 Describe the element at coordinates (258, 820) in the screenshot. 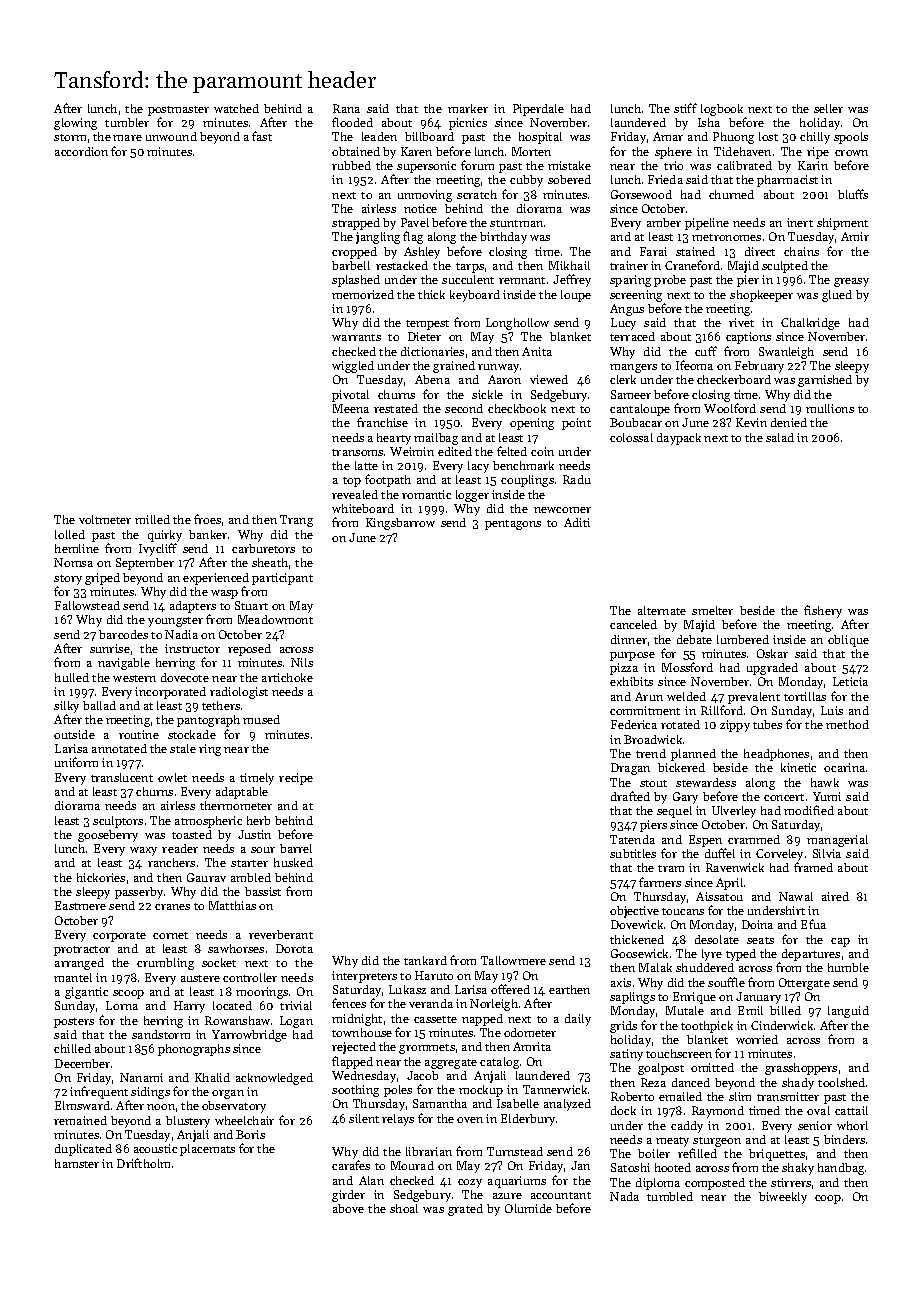

I see `herb` at that location.
